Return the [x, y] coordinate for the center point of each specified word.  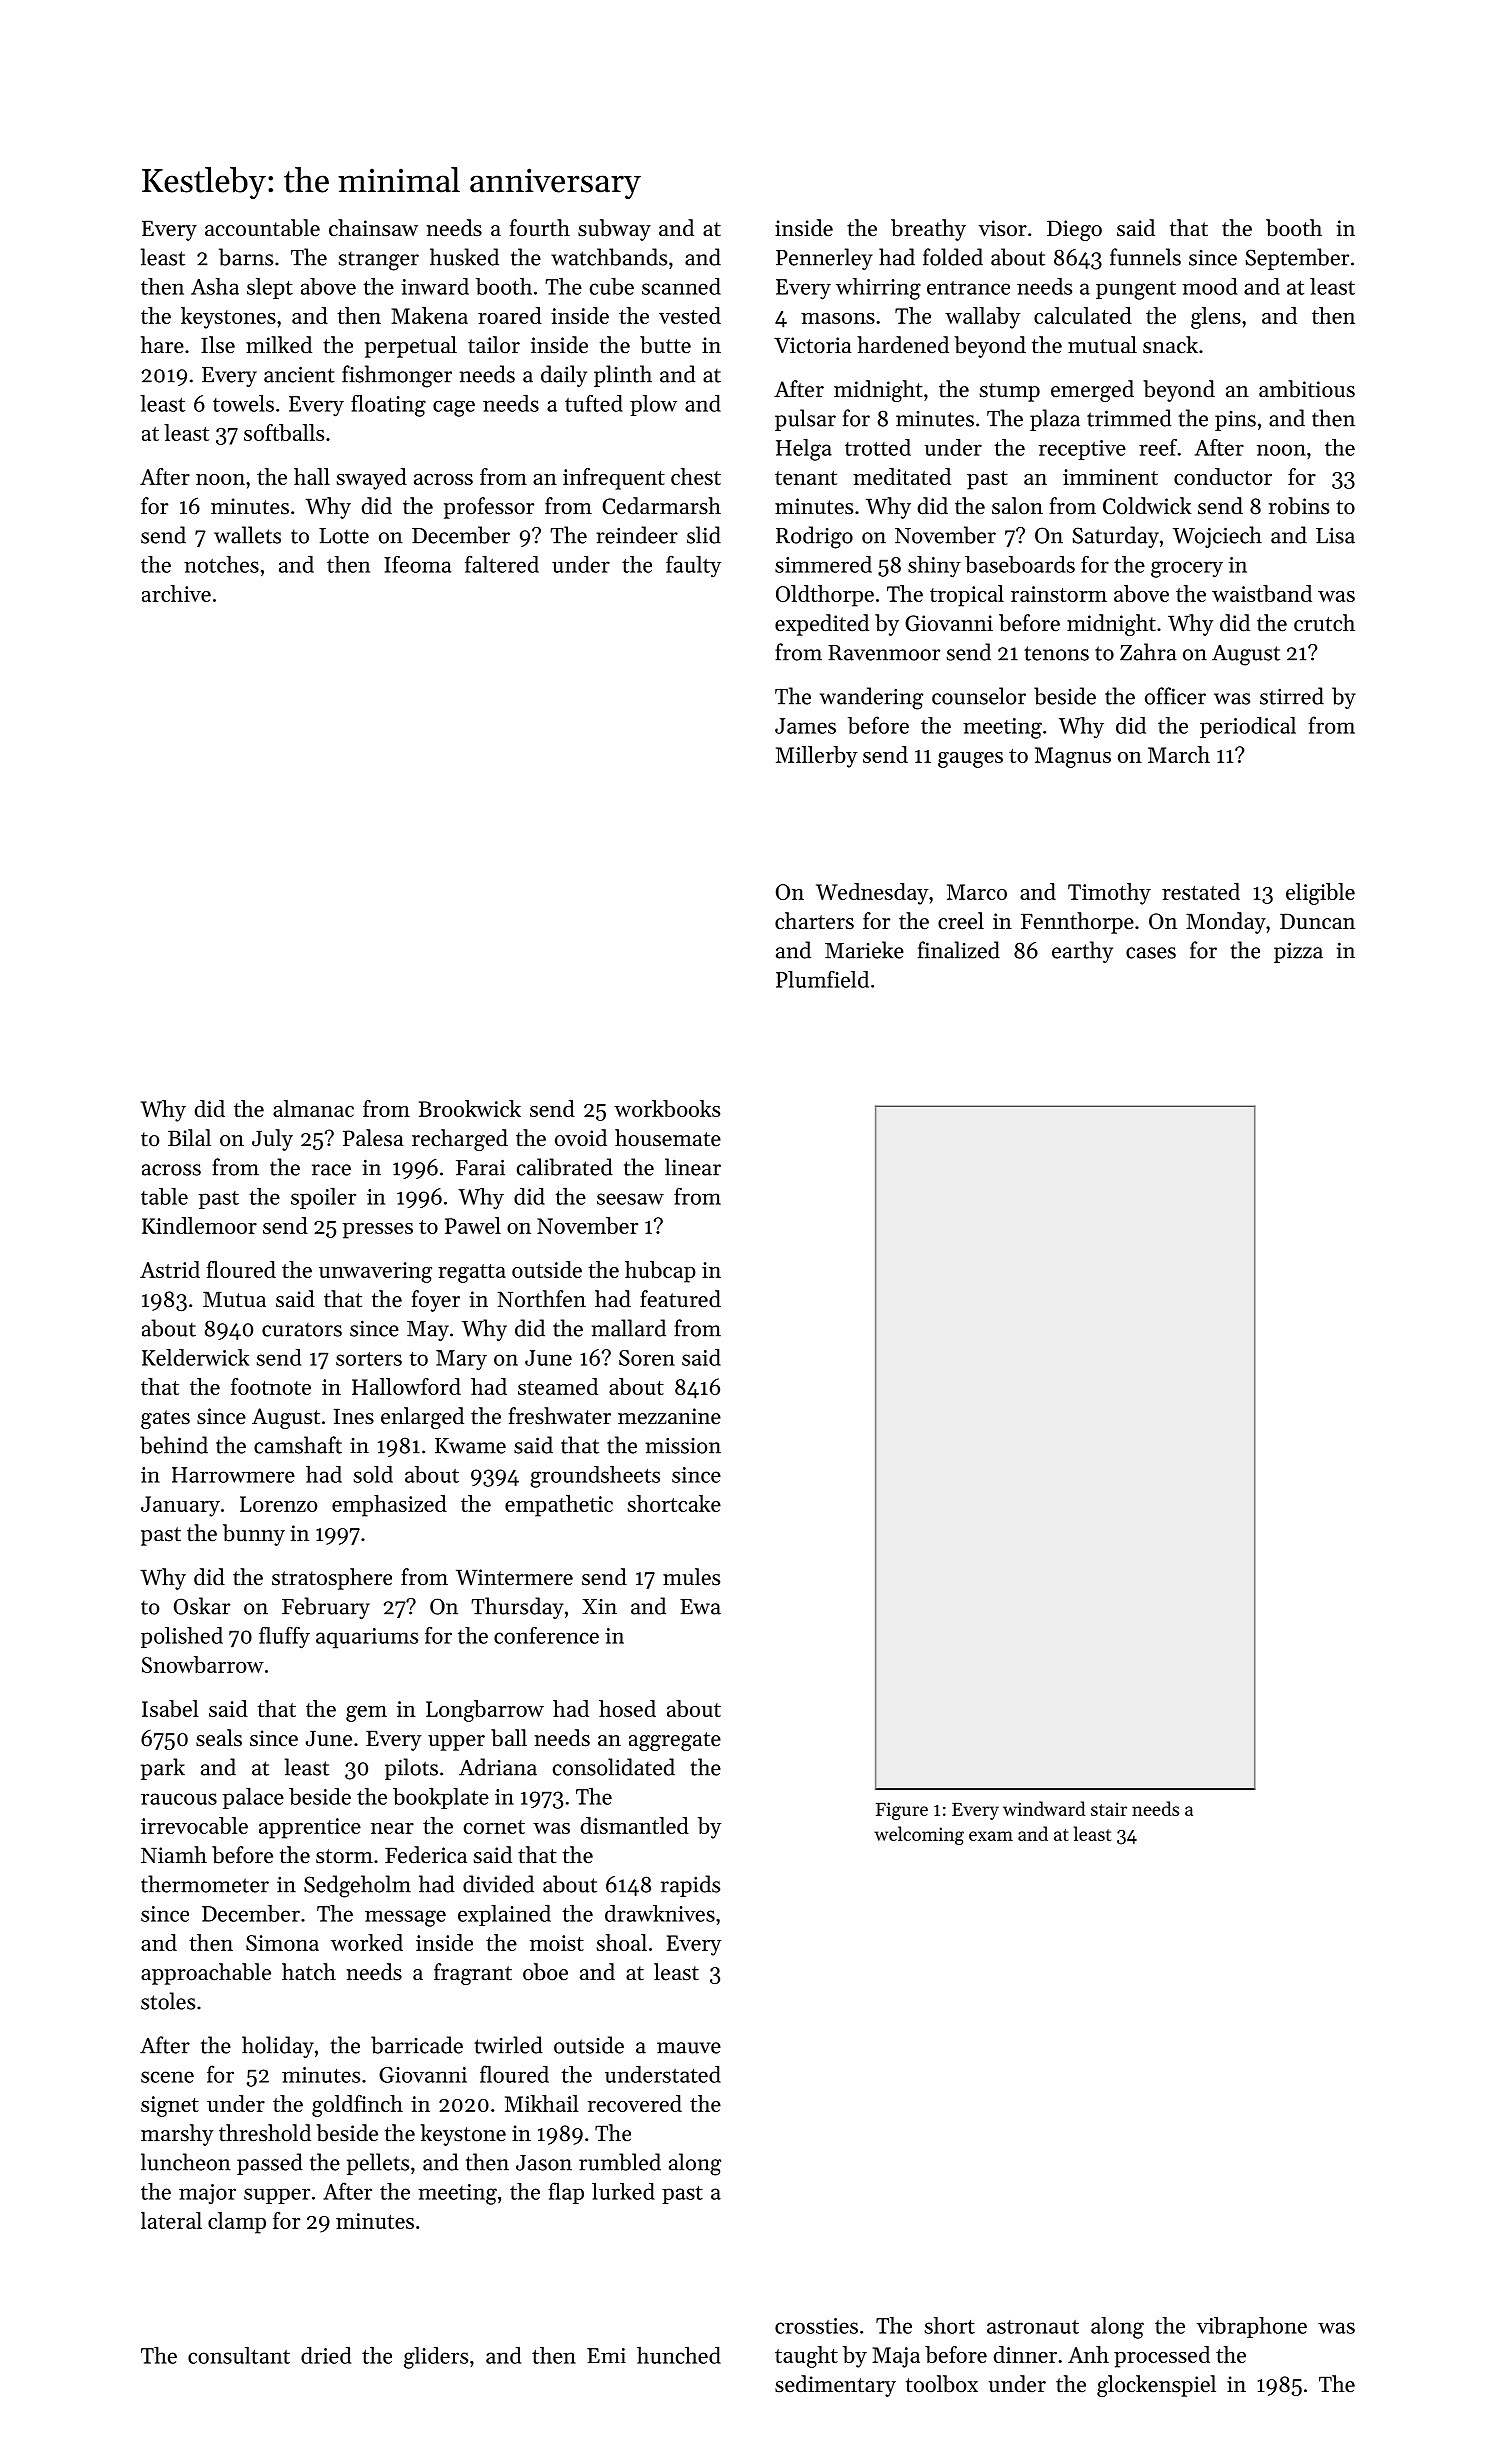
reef [1158, 447]
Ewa [700, 1607]
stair [1109, 1809]
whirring [878, 289]
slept [270, 288]
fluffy [284, 1638]
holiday [278, 2047]
